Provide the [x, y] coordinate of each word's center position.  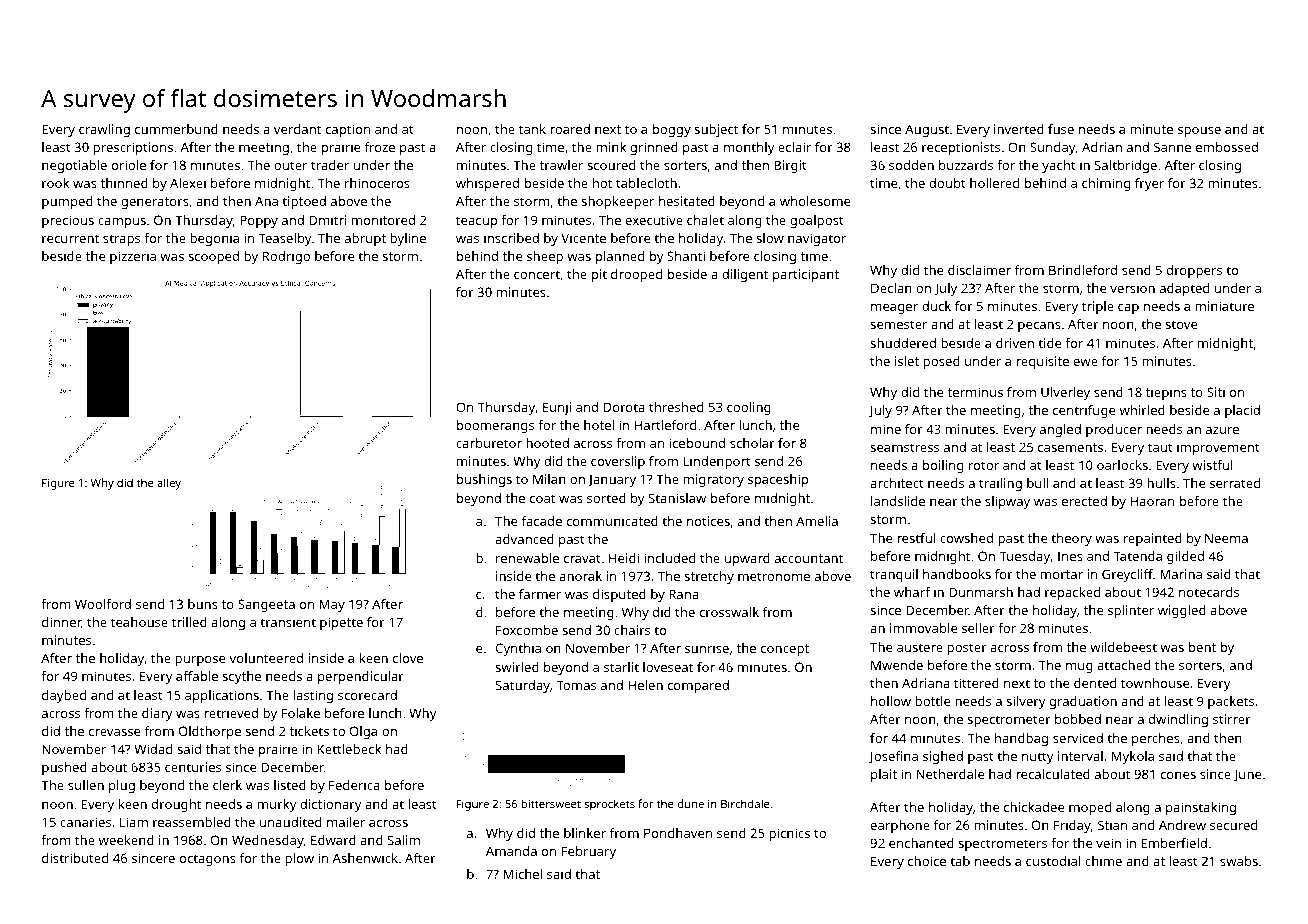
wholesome [815, 201]
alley [169, 484]
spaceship [778, 480]
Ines [1070, 556]
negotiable [74, 166]
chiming [1106, 184]
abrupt [365, 239]
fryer [1149, 184]
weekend [126, 840]
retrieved [231, 713]
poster [967, 649]
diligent [745, 275]
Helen [645, 685]
